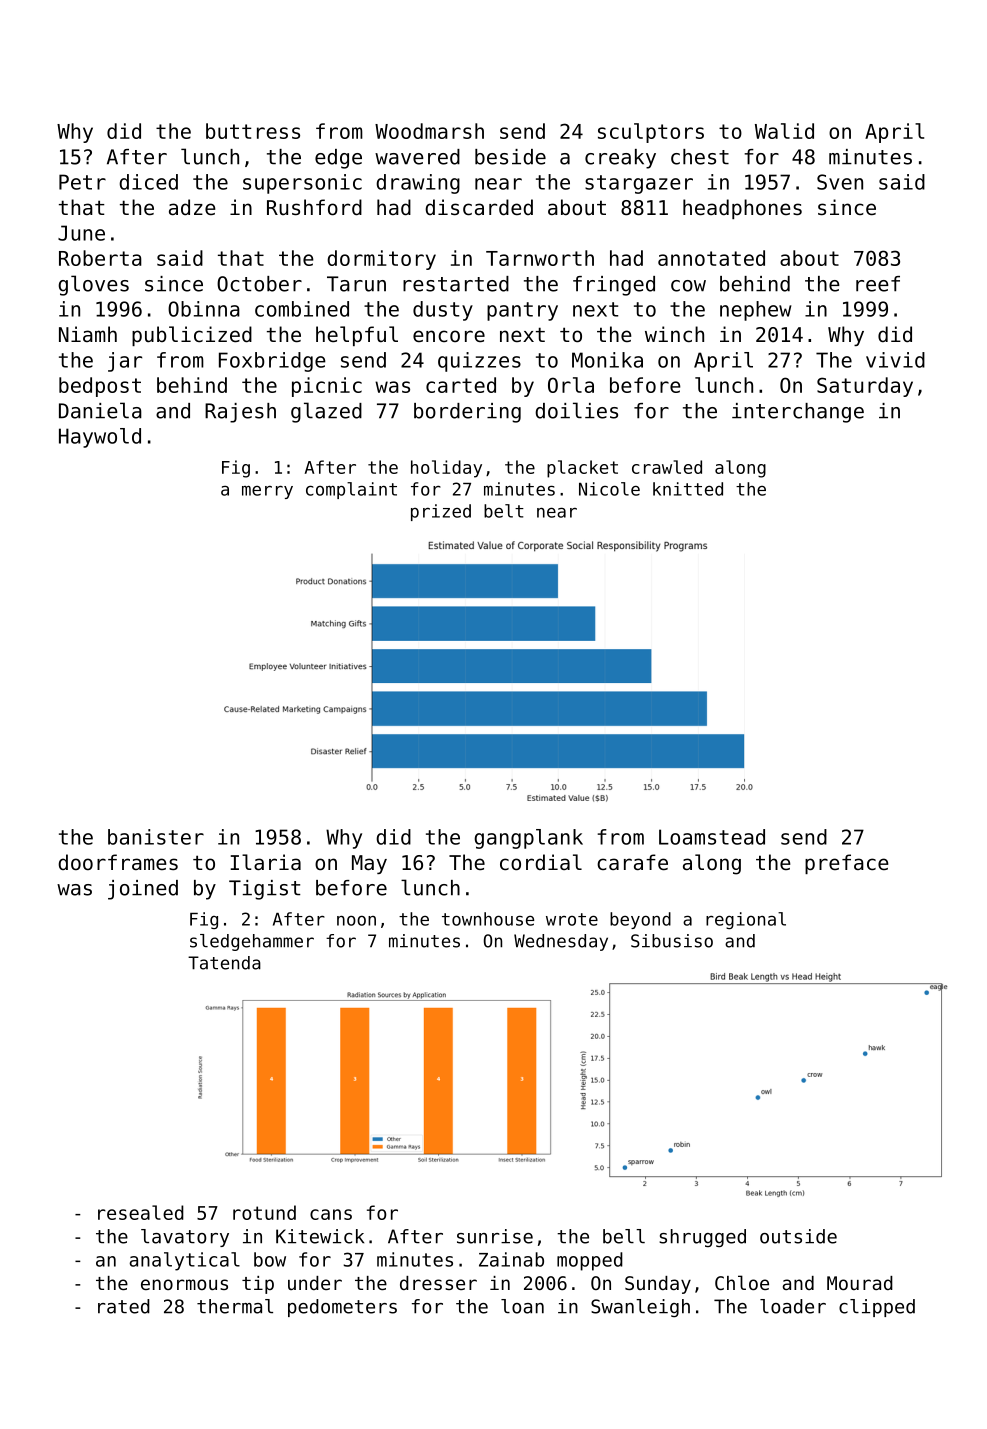 The height and width of the screenshot is (1429, 987). I want to click on wrote, so click(572, 919).
